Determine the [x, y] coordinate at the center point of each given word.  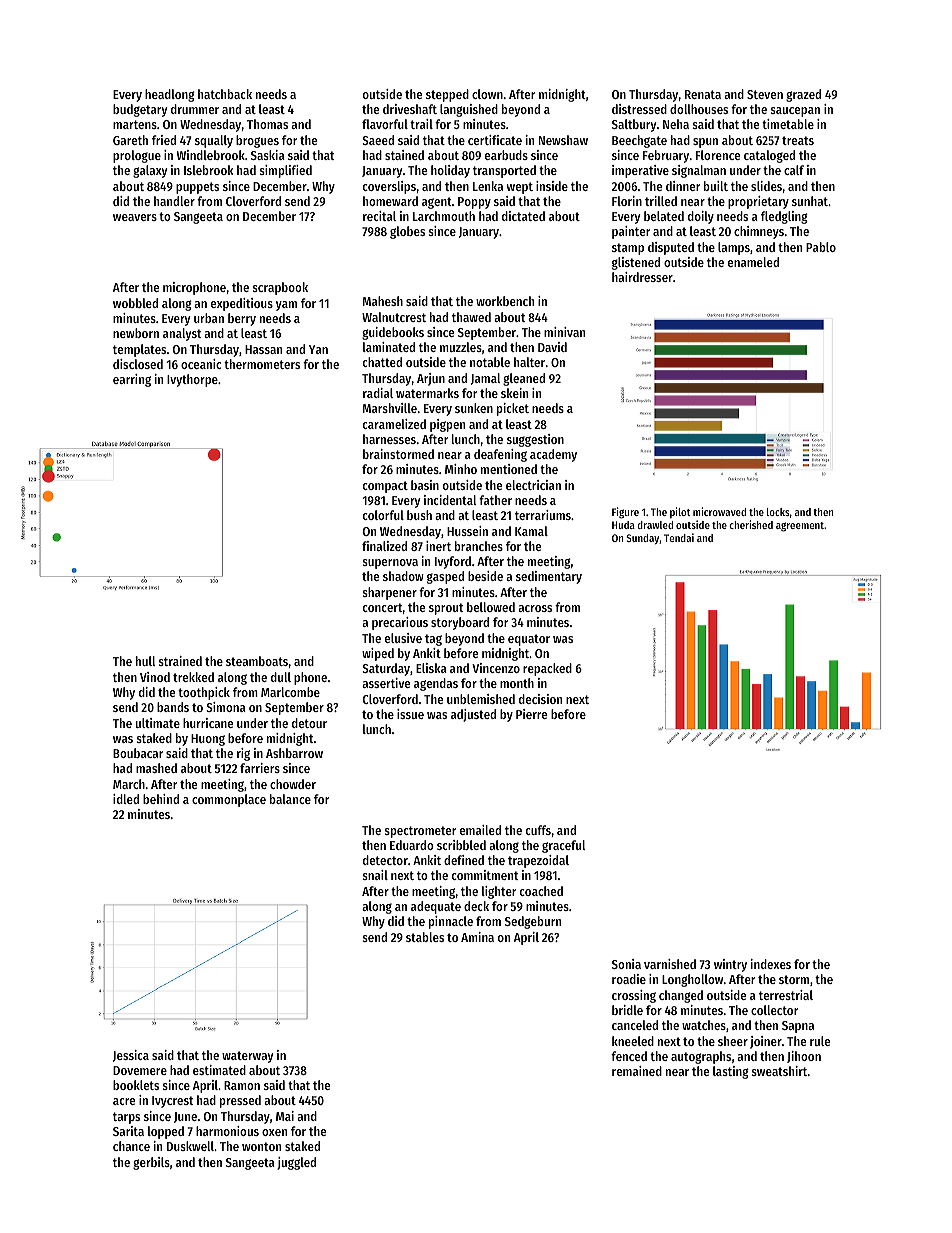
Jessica [131, 1056]
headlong [170, 95]
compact [385, 487]
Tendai [679, 537]
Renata [703, 94]
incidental [450, 500]
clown [487, 94]
